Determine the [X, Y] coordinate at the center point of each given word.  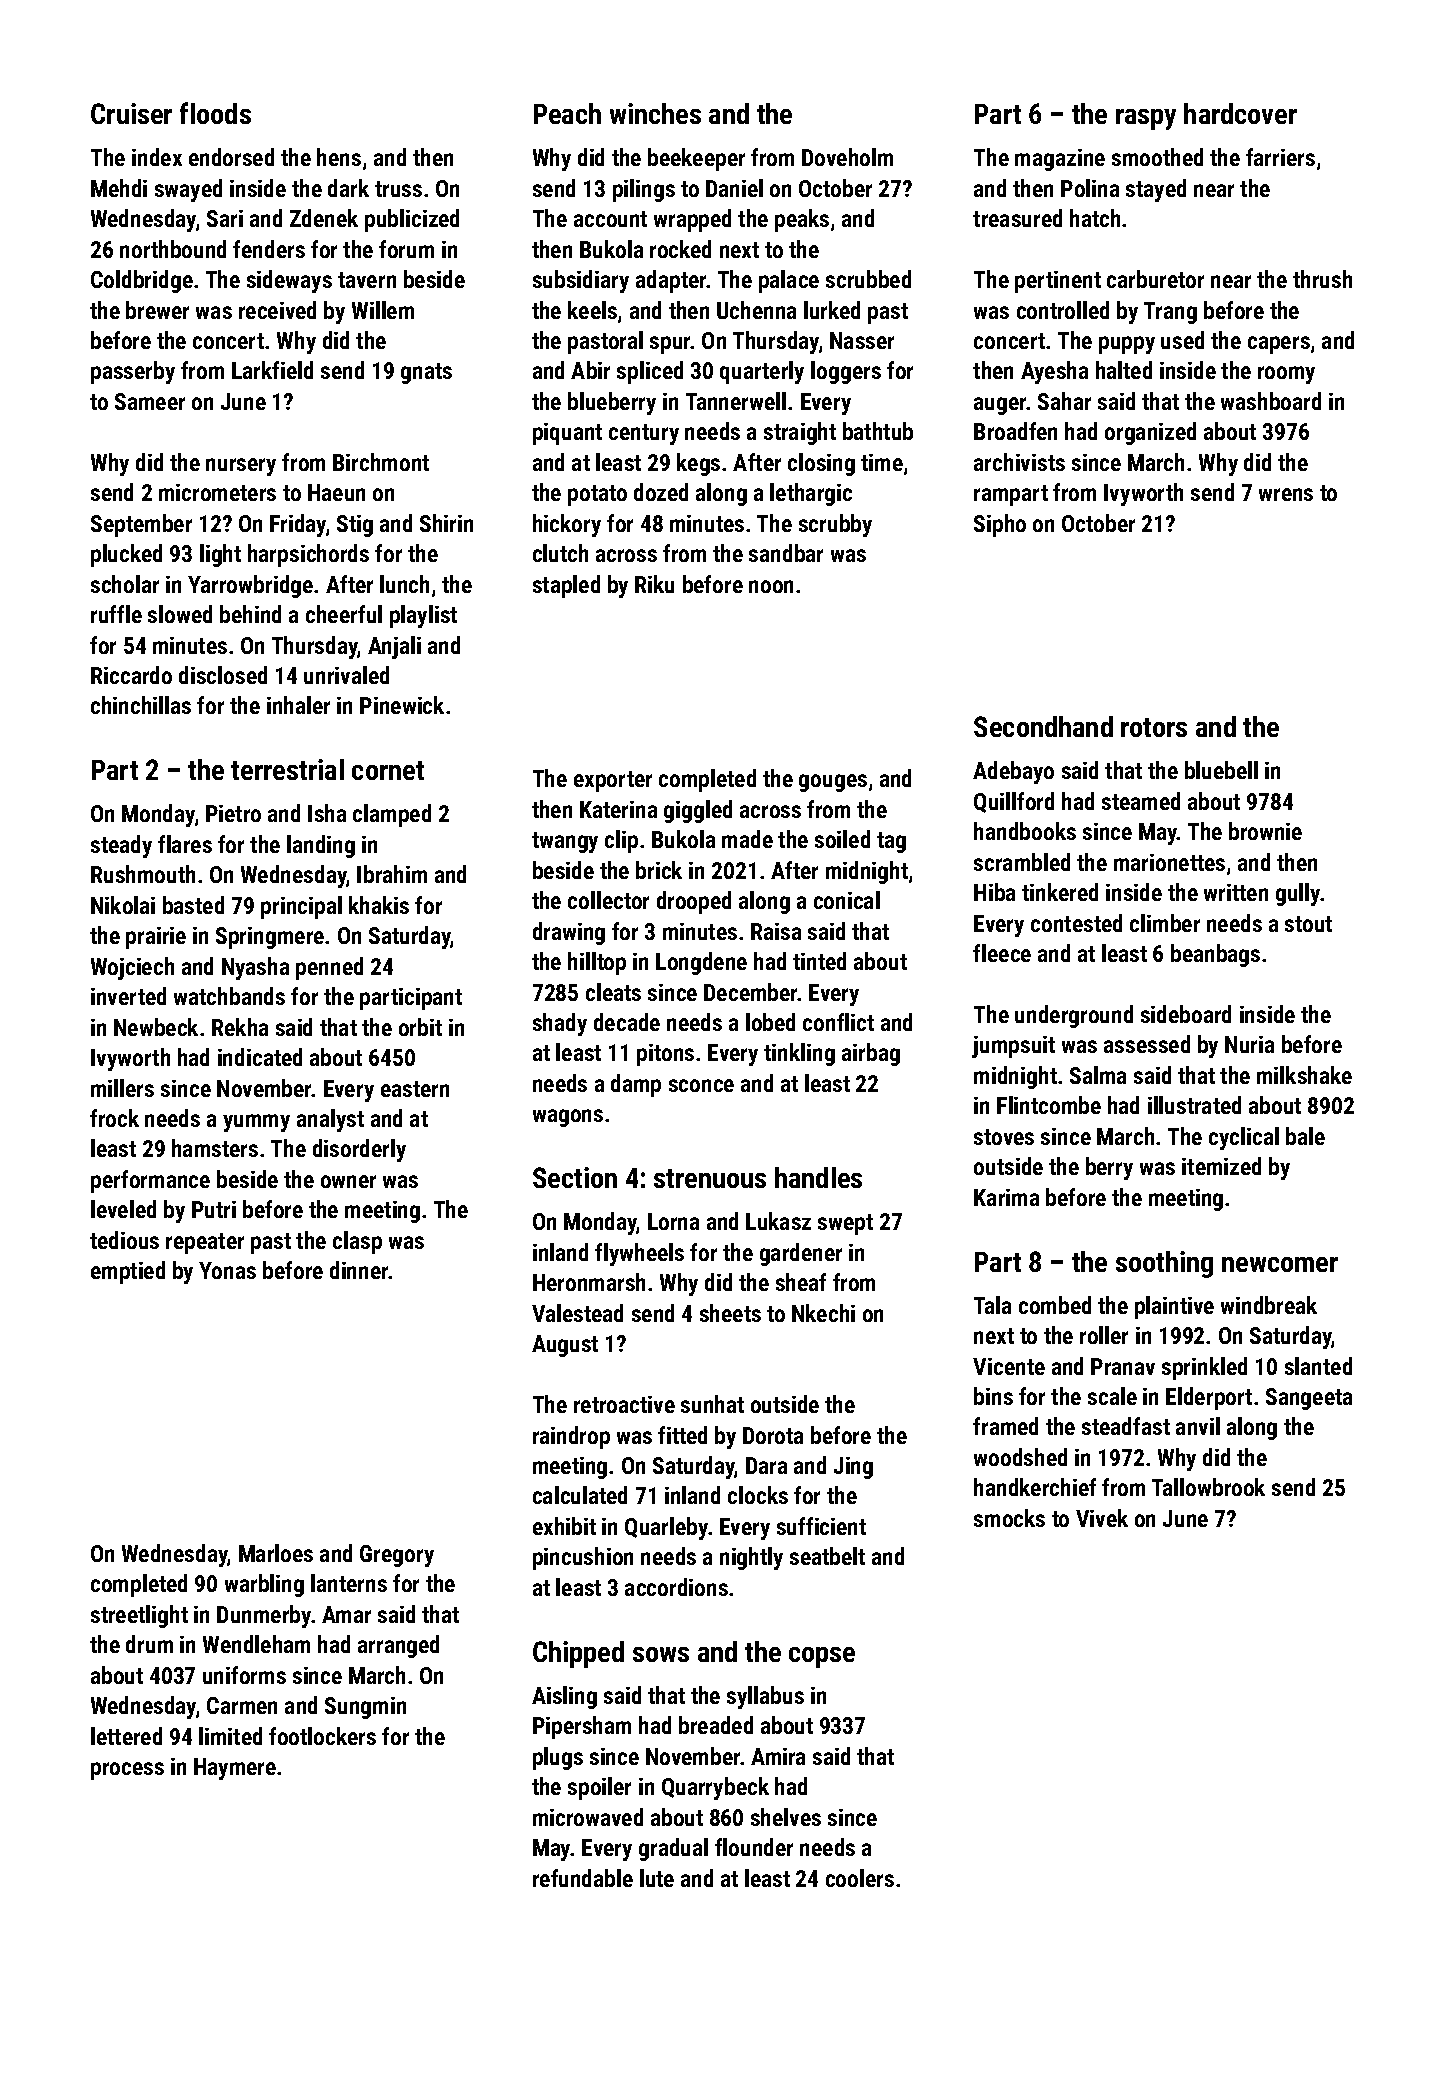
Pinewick [402, 705]
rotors [1154, 727]
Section [575, 1177]
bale [1305, 1136]
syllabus [765, 1697]
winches [655, 113]
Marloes [276, 1553]
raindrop [571, 1437]
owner [348, 1181]
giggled [698, 811]
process [127, 1771]
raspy [1146, 119]
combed [1055, 1305]
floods [215, 113]
